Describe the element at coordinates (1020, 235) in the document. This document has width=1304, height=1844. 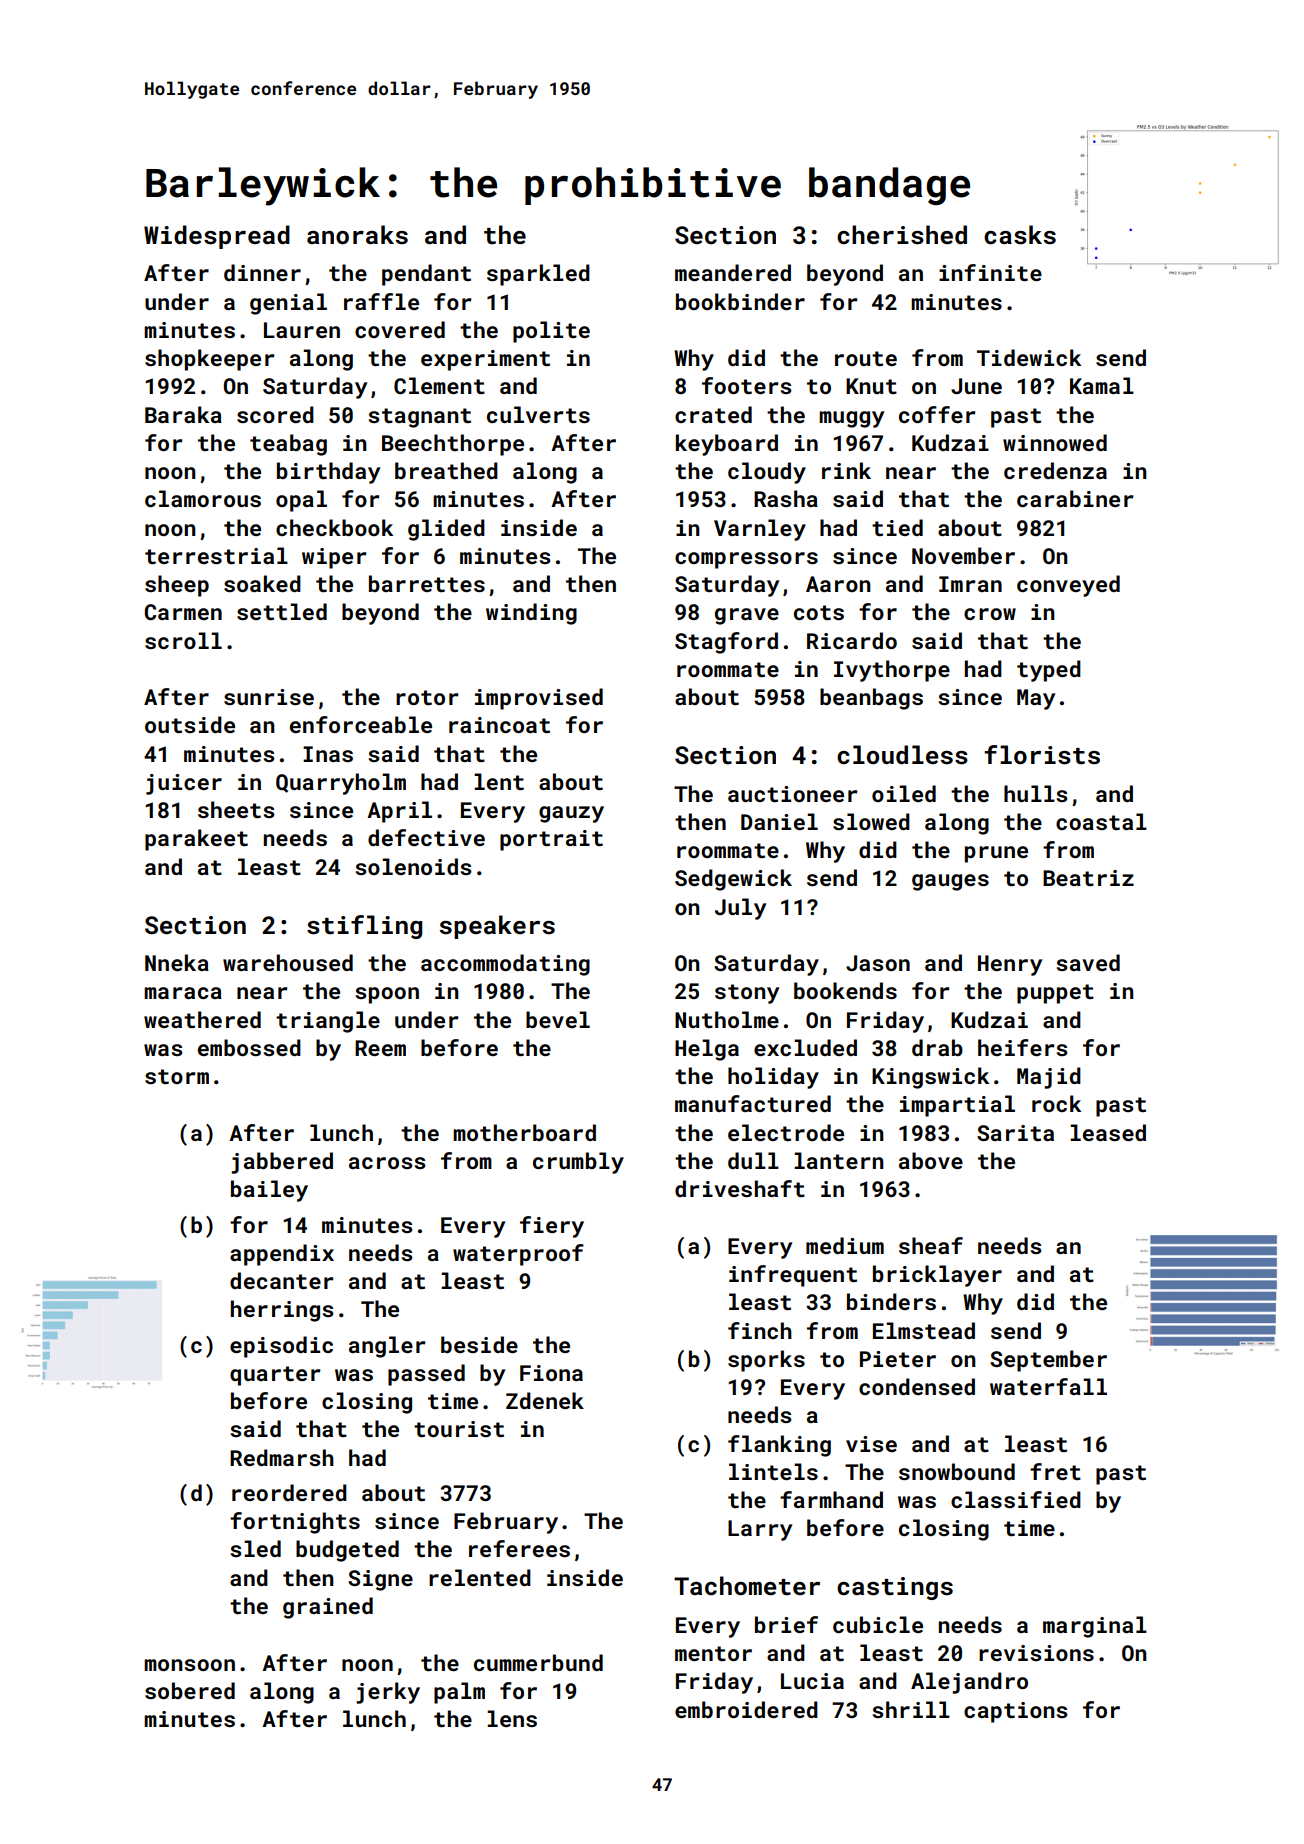
I see `casks` at that location.
